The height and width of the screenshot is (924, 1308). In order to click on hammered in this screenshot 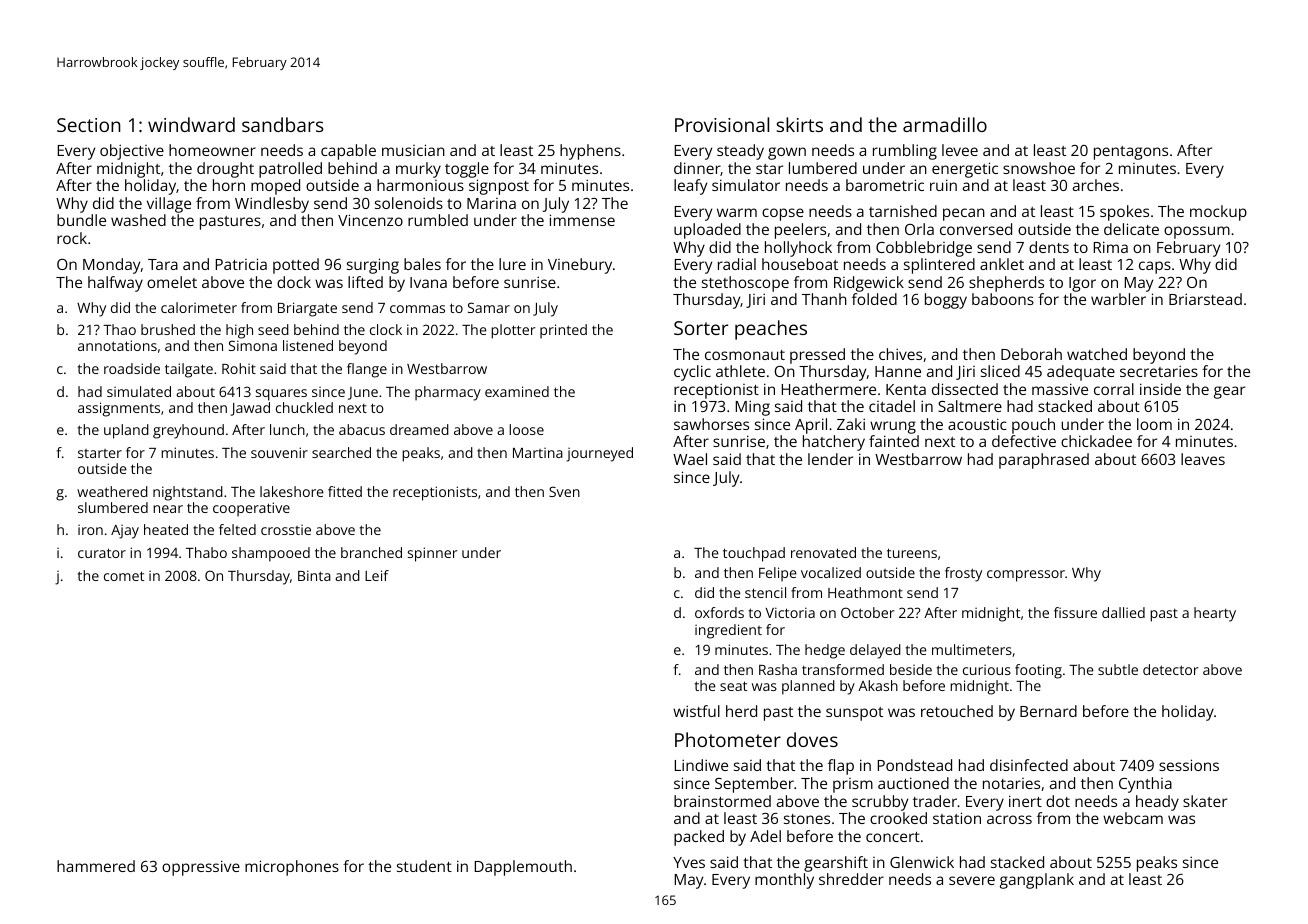, I will do `click(96, 866)`.
